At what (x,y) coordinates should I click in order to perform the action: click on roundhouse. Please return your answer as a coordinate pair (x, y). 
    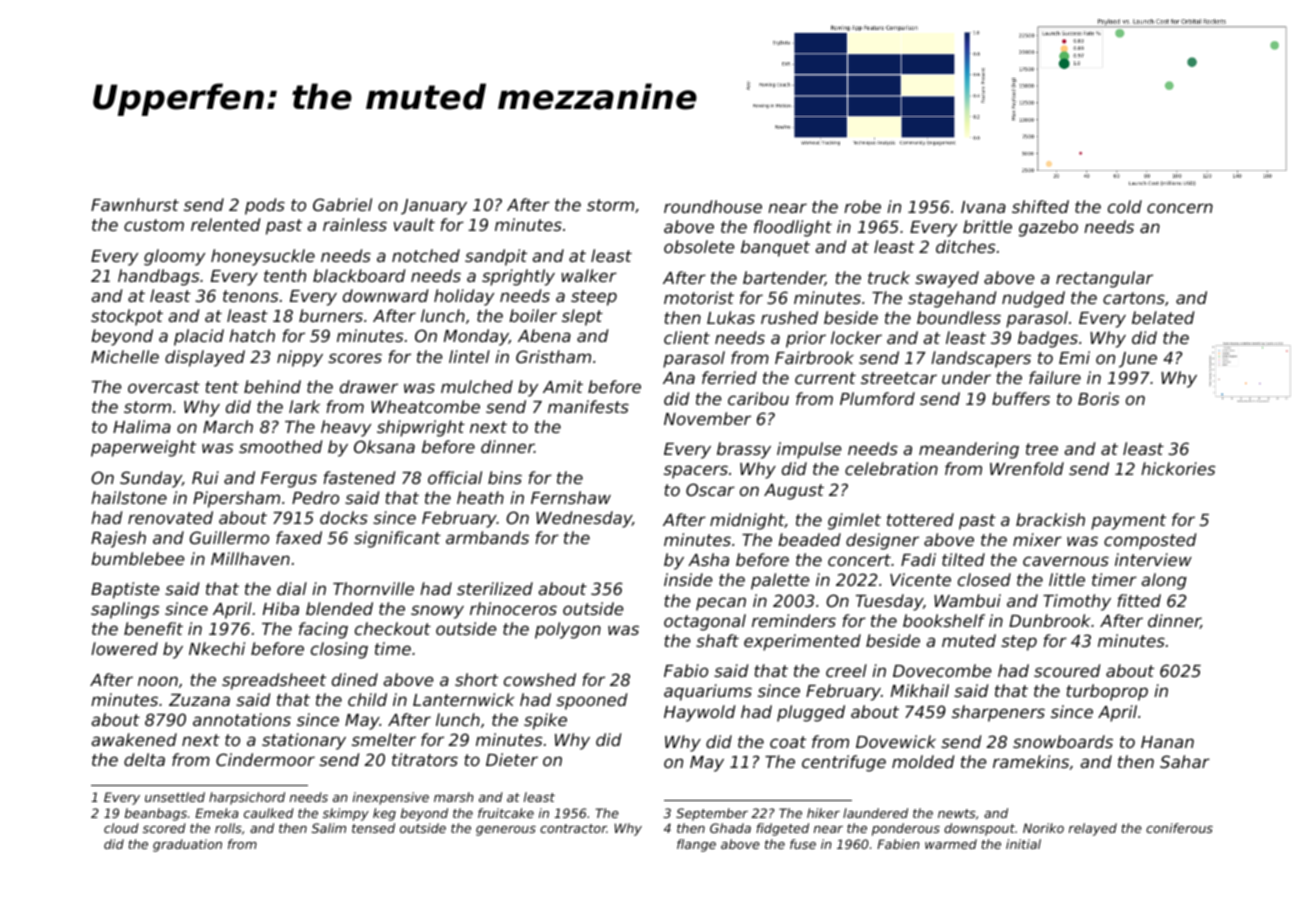
    Looking at the image, I should click on (713, 206).
